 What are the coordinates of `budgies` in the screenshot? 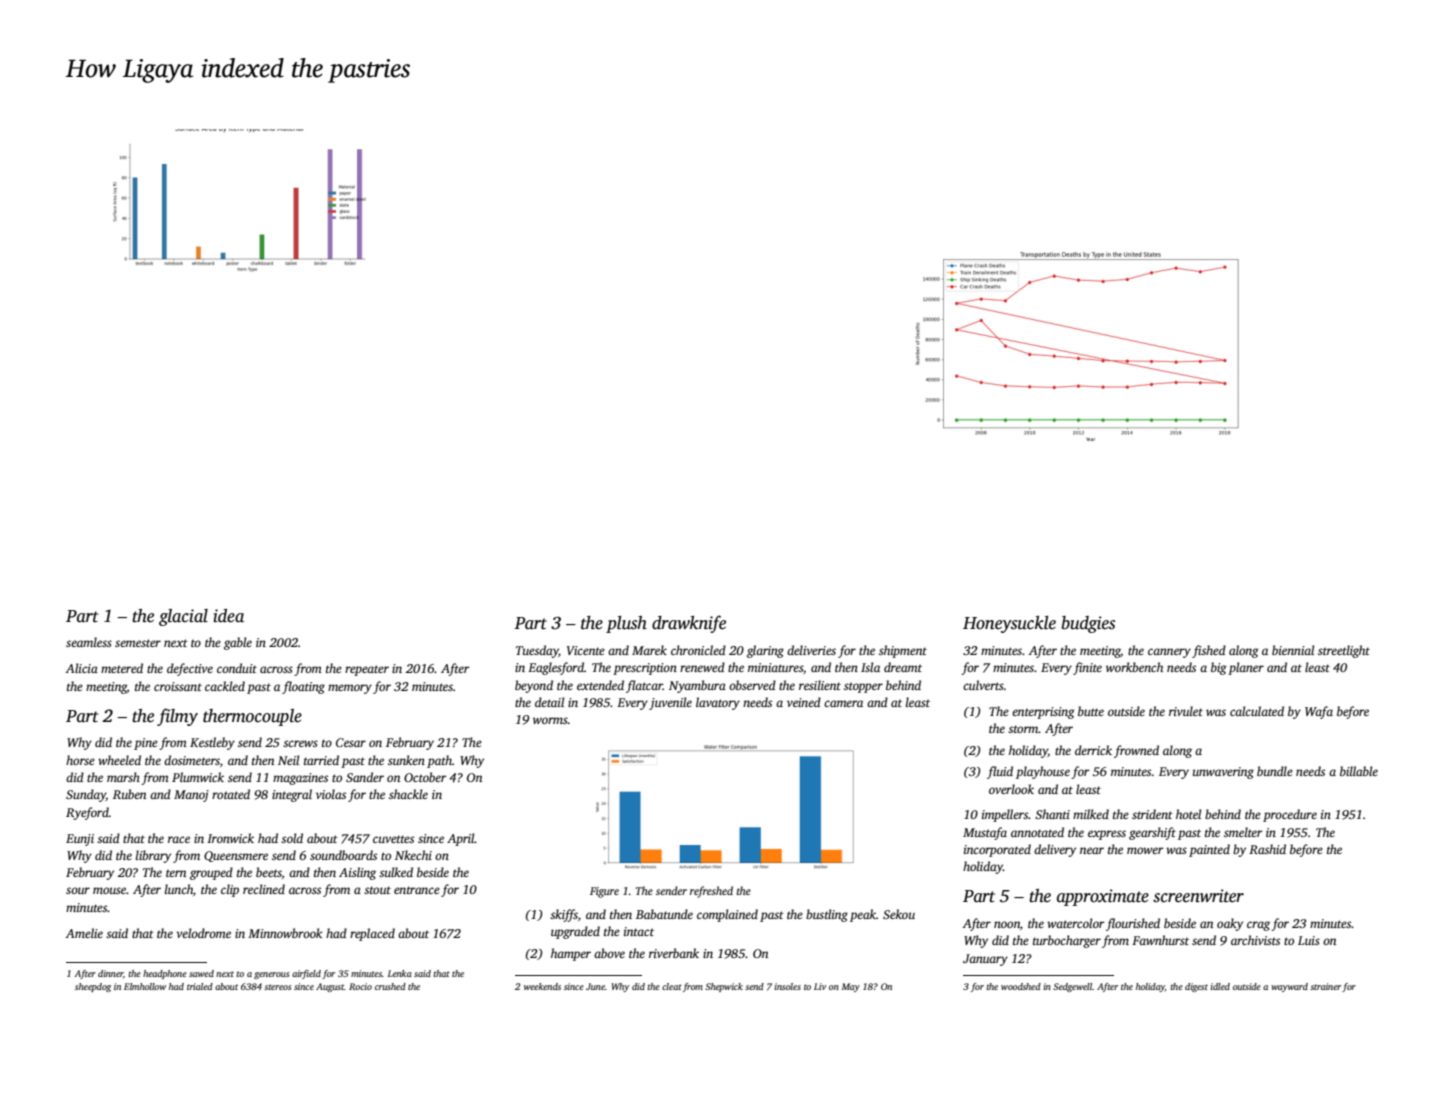 It's located at (1088, 624).
